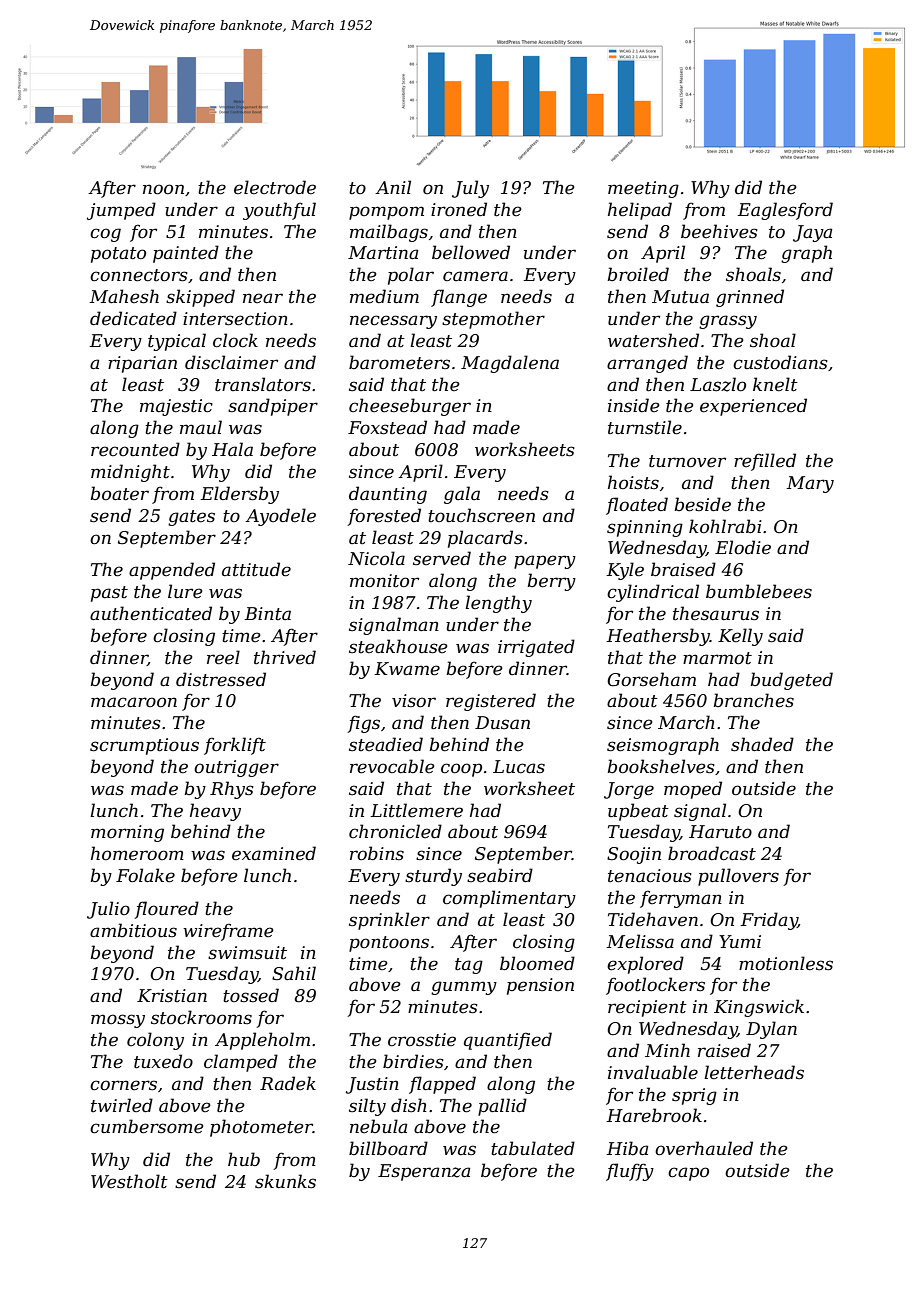 This image has width=924, height=1308. Describe the element at coordinates (215, 812) in the image. I see `heavy` at that location.
